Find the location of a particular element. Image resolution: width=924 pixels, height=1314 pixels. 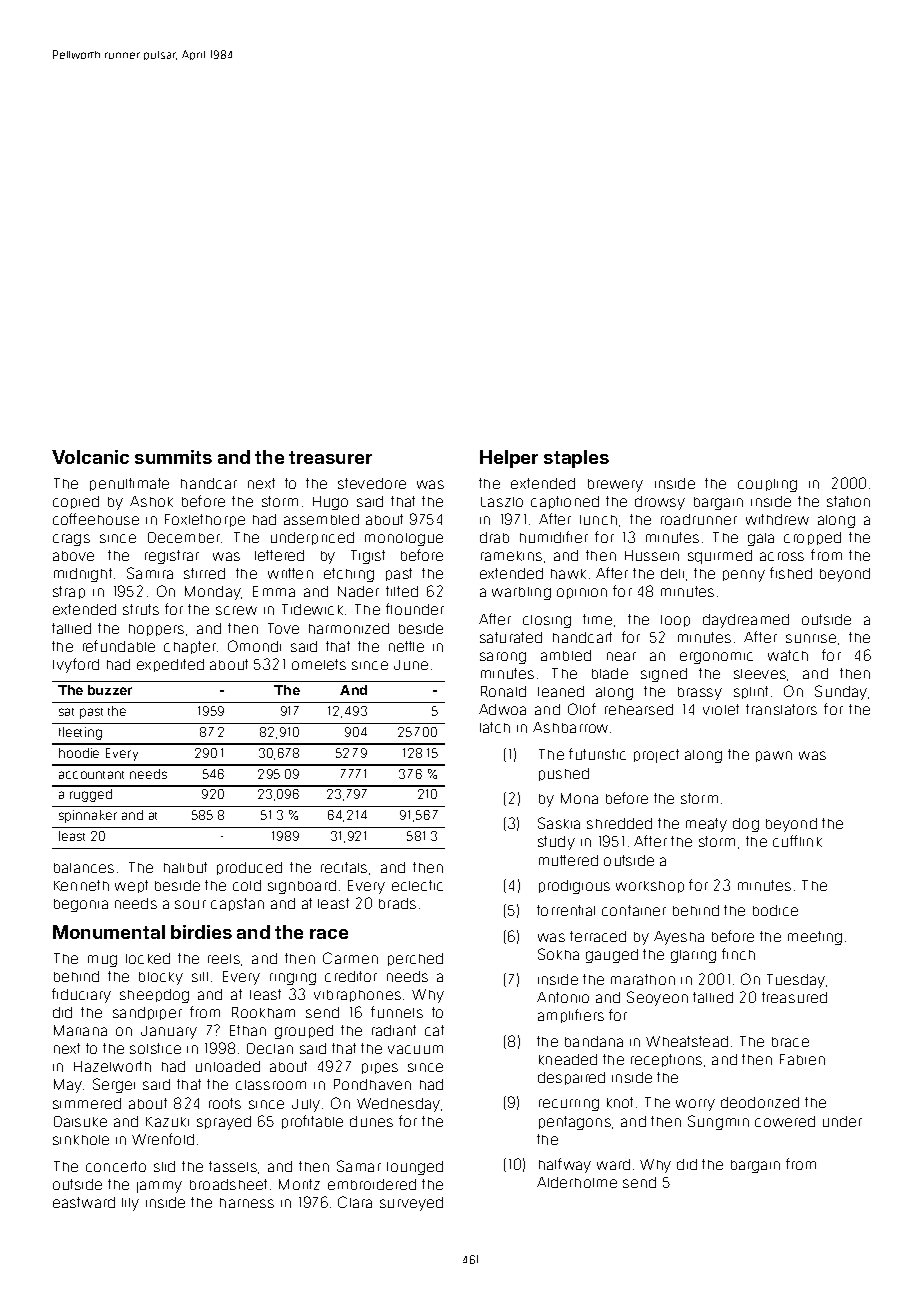

coupling is located at coordinates (767, 485).
